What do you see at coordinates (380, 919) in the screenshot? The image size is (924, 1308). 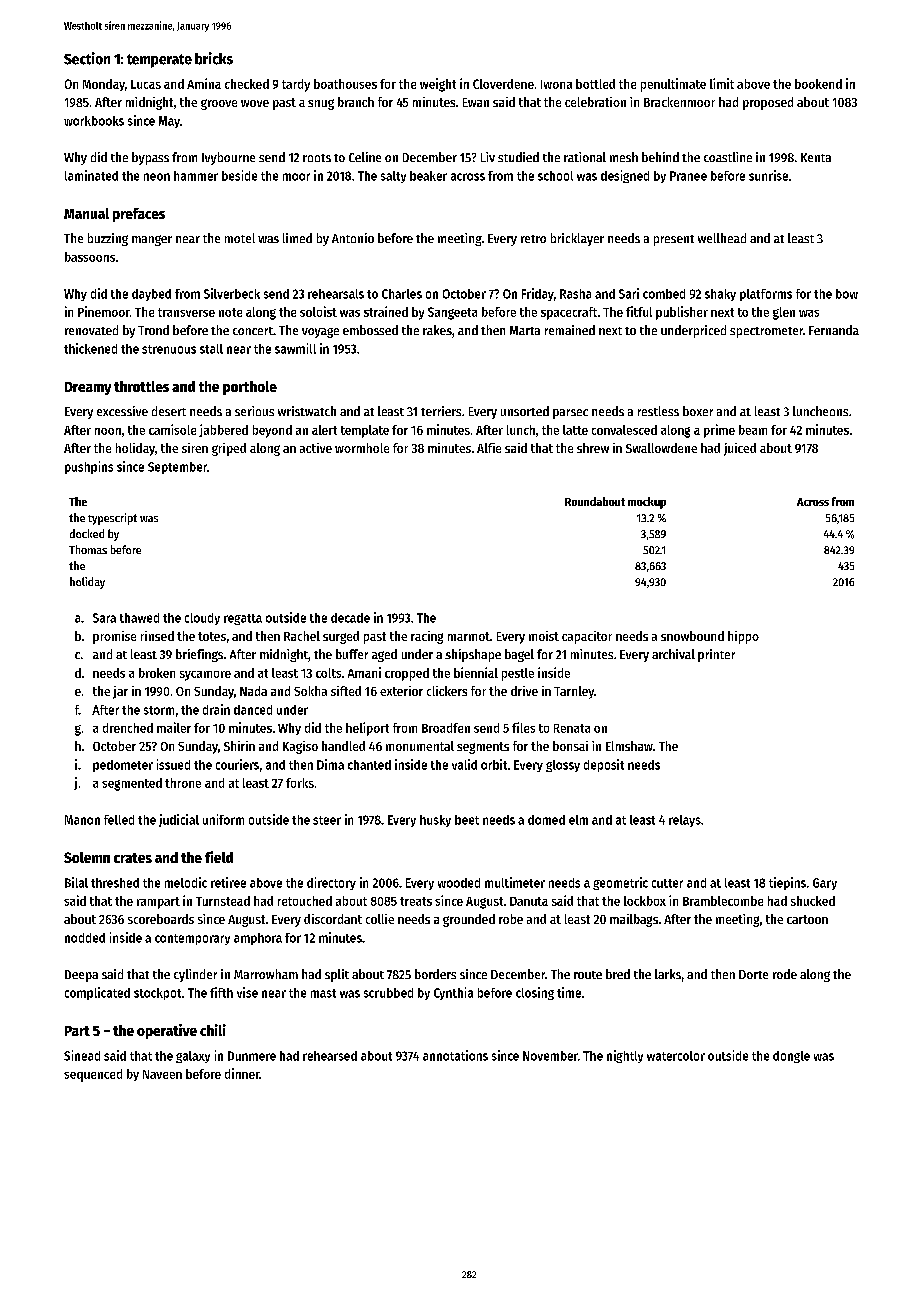 I see `collie` at bounding box center [380, 919].
